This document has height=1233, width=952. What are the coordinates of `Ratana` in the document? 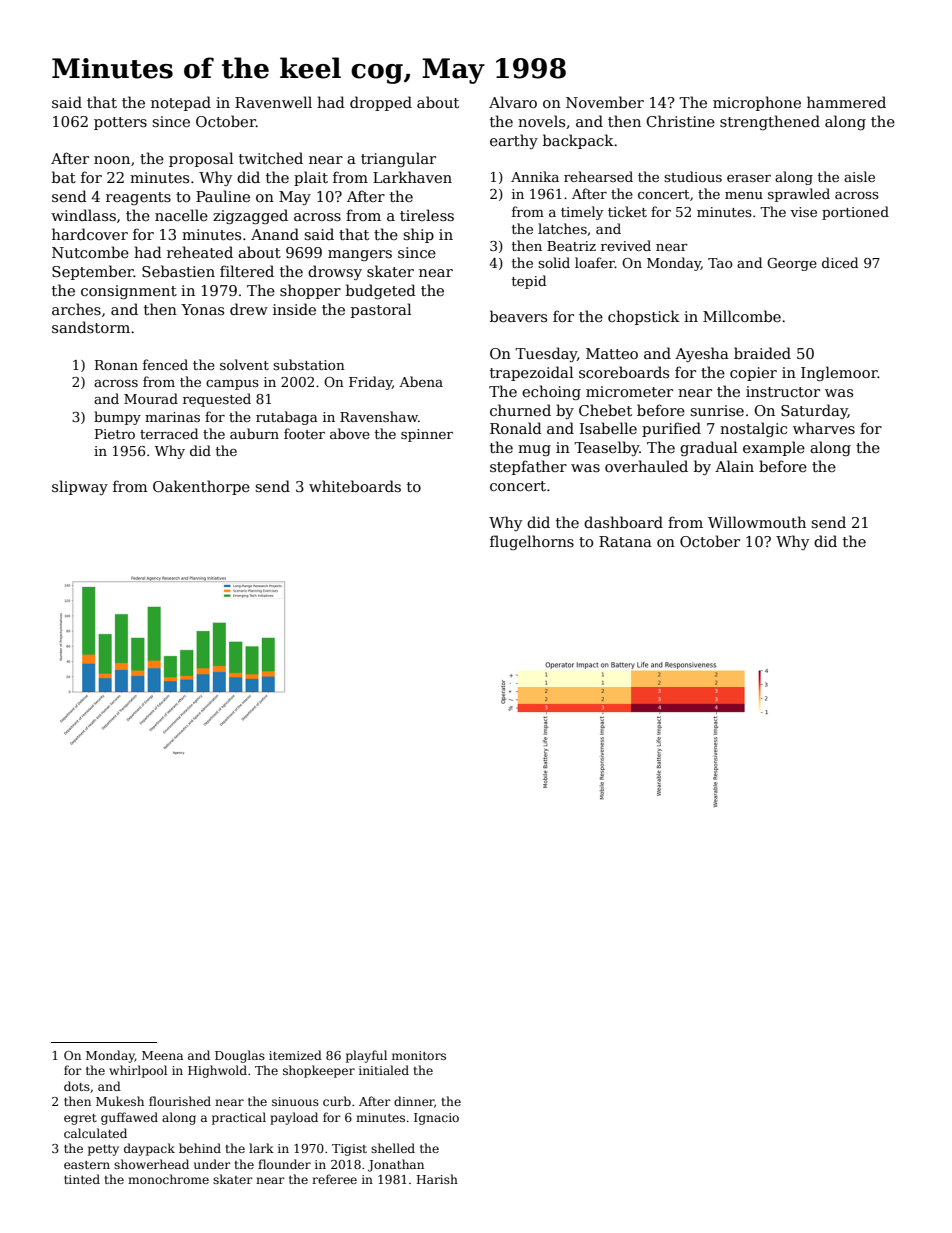 It's located at (625, 541).
